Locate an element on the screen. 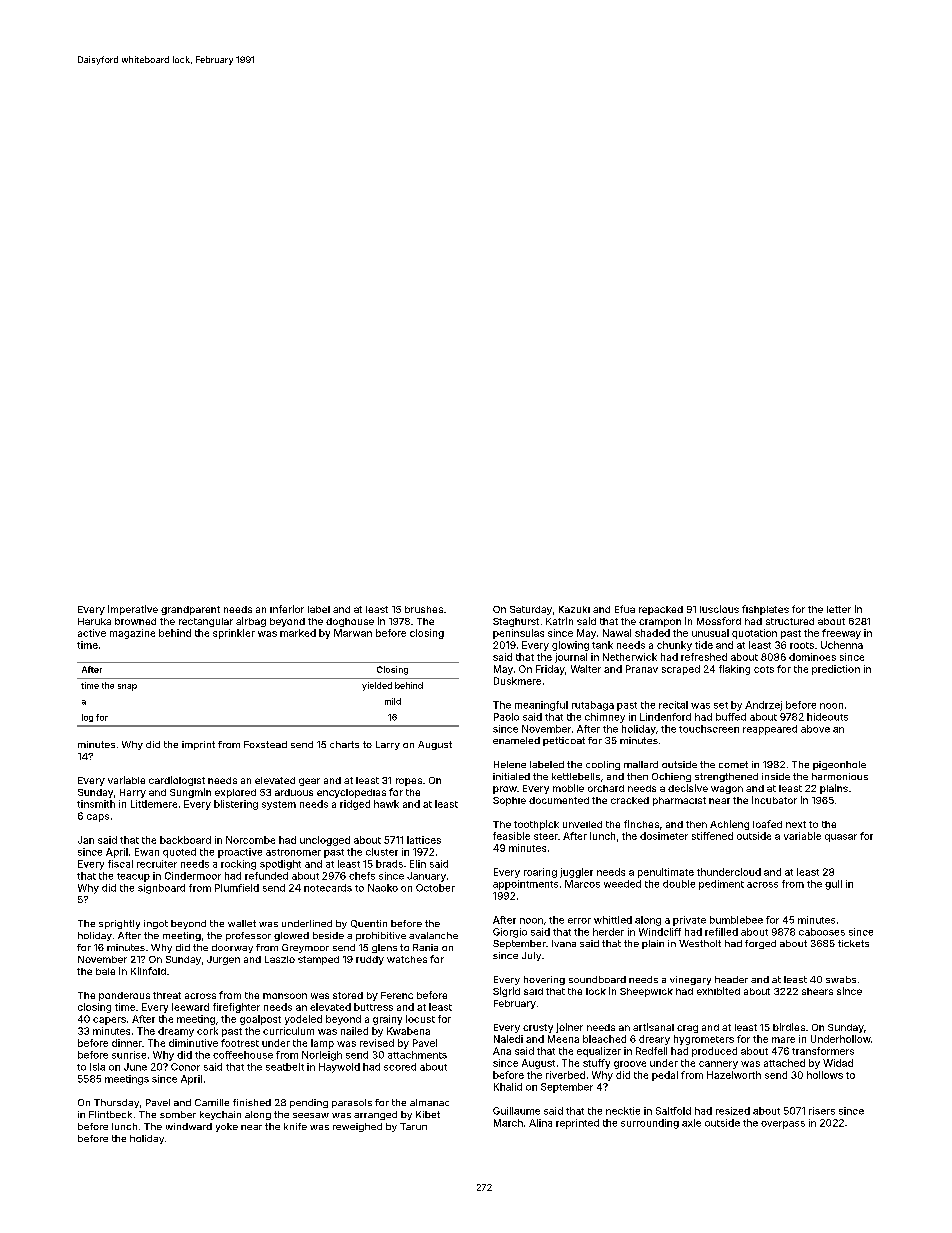  Alina is located at coordinates (540, 1123).
